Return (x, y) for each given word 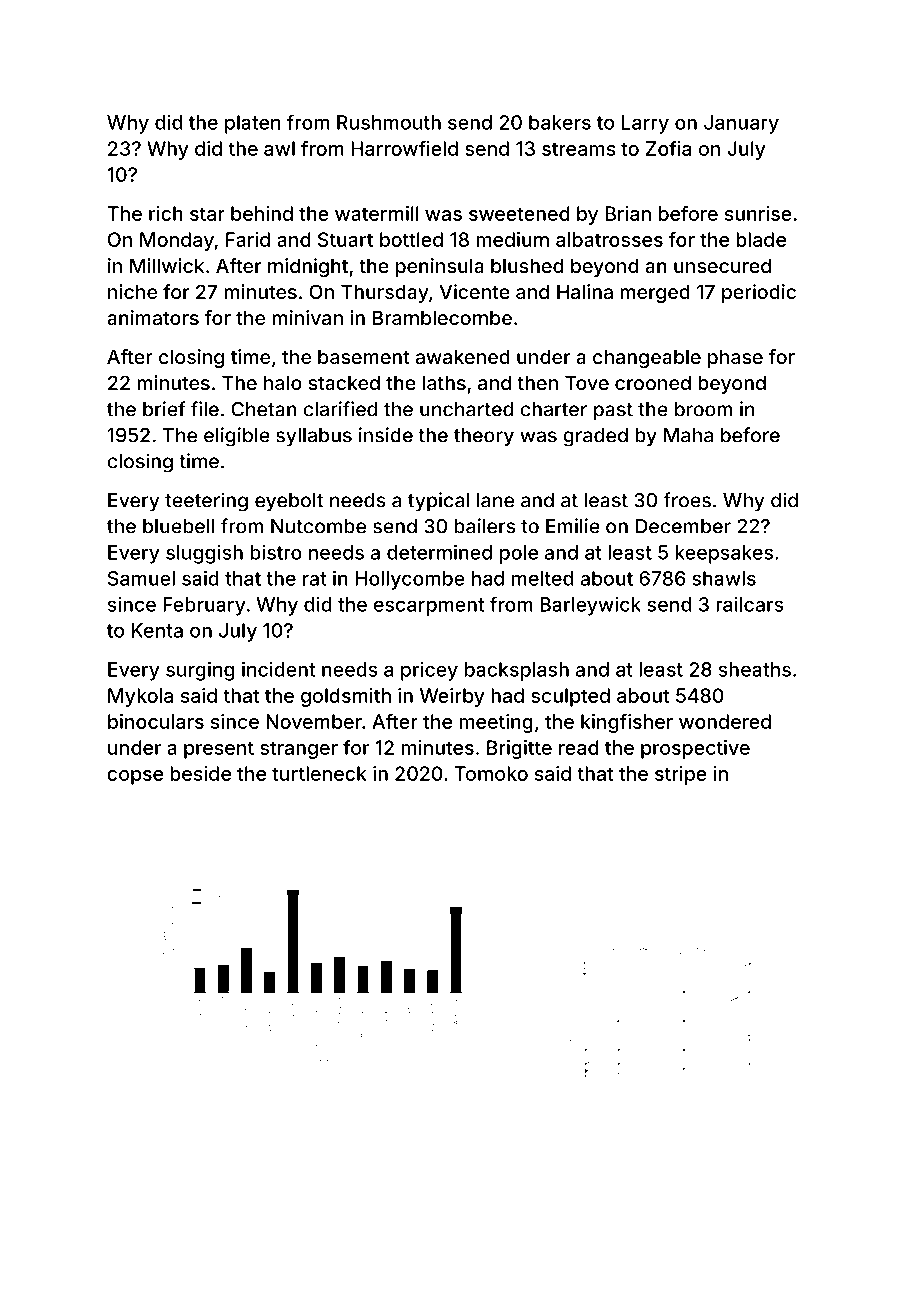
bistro (276, 552)
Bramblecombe (442, 317)
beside (200, 773)
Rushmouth (389, 122)
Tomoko (491, 773)
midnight (308, 267)
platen (252, 124)
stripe (681, 775)
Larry (645, 124)
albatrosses (609, 239)
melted (542, 578)
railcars (750, 604)
